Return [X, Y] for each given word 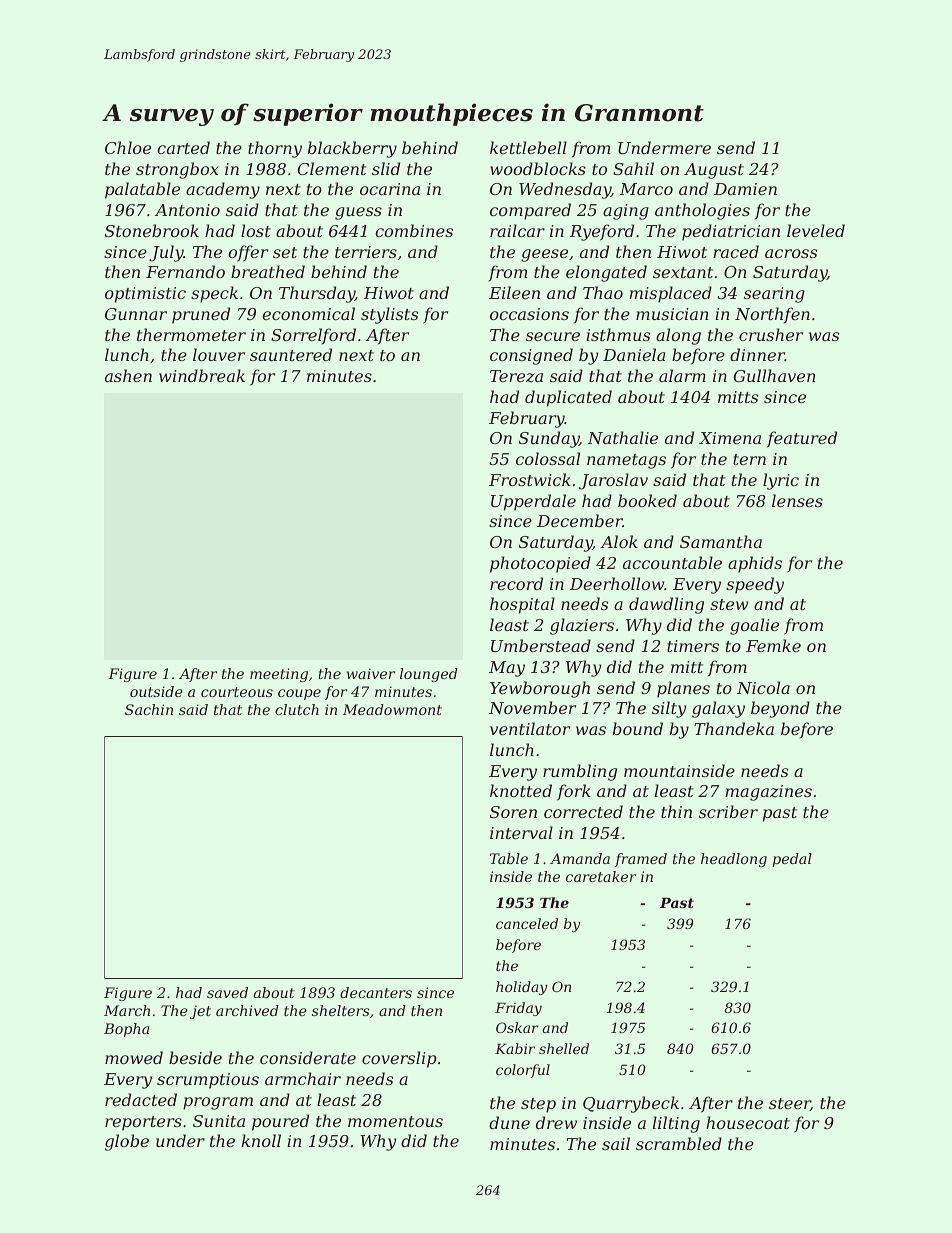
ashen [128, 375]
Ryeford [602, 232]
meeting [279, 675]
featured [802, 439]
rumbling [580, 772]
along [678, 336]
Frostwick [530, 479]
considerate [308, 1057]
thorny [275, 149]
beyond [780, 709]
